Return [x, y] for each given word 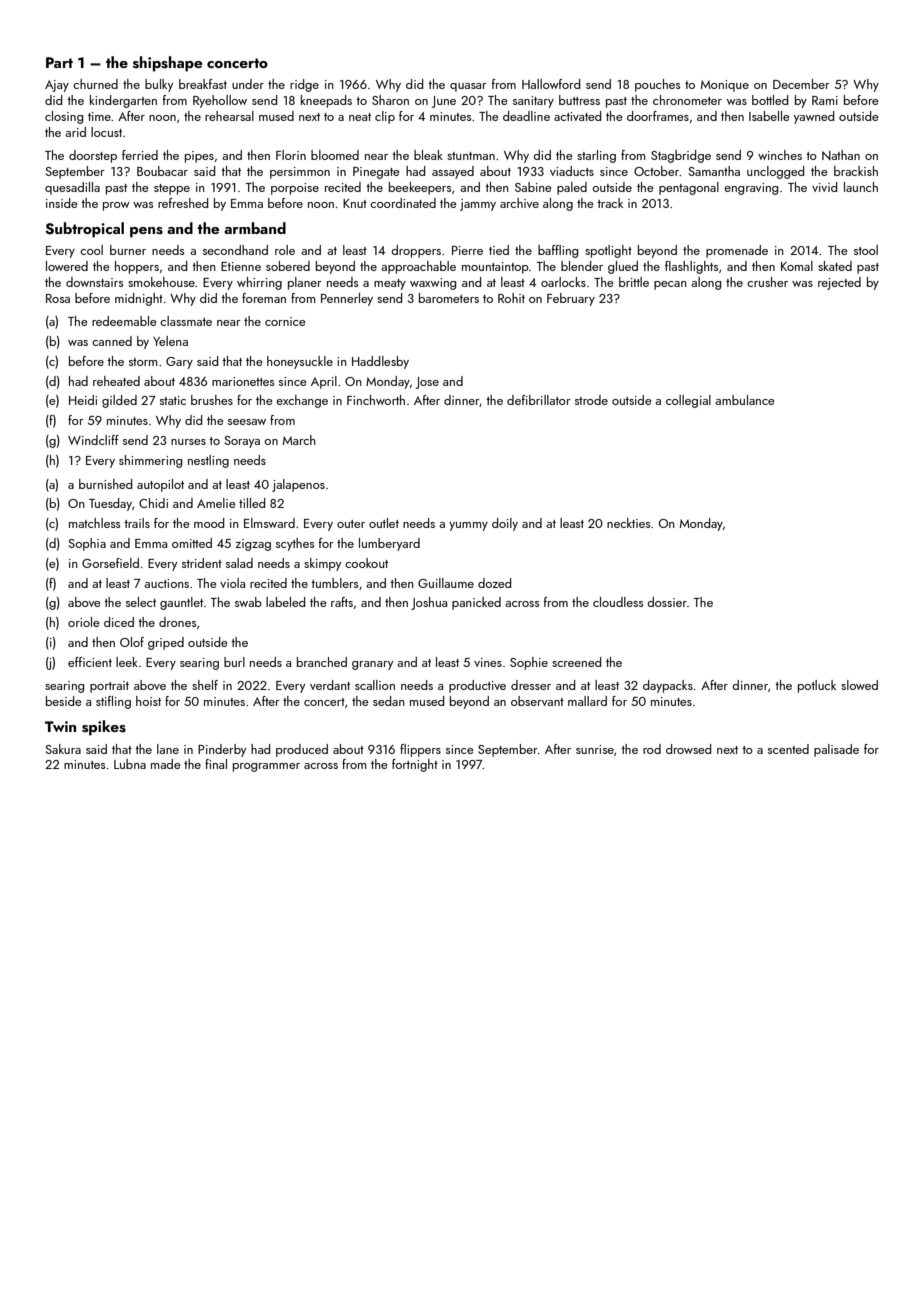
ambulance [745, 400]
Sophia [87, 544]
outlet [384, 523]
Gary [179, 363]
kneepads [326, 101]
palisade [836, 750]
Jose [427, 383]
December [801, 84]
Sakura [63, 749]
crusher [767, 282]
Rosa [58, 298]
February [571, 299]
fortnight [415, 765]
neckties [628, 523]
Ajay [57, 86]
